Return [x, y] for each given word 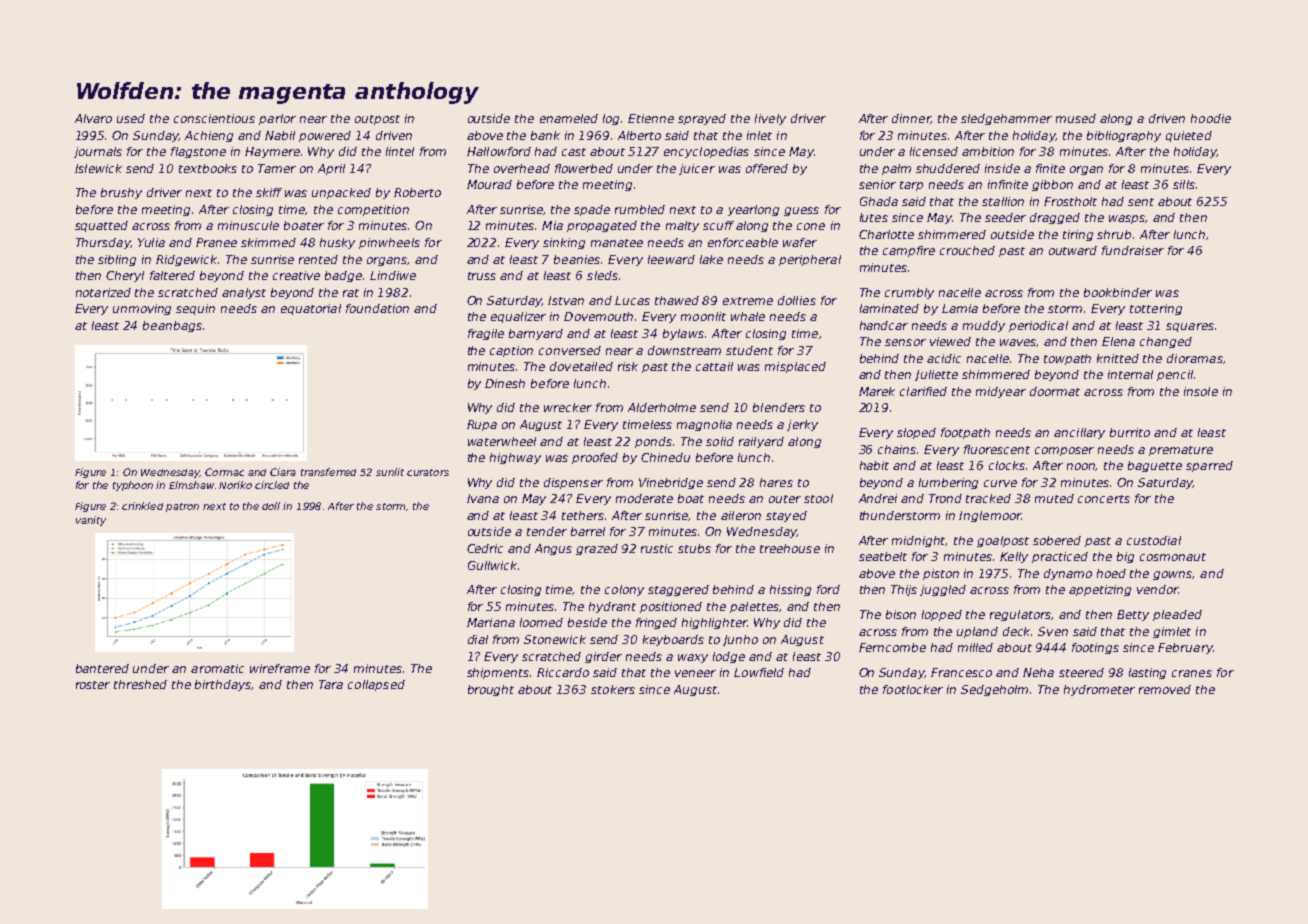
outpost [377, 120]
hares [776, 482]
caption [511, 351]
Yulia [151, 242]
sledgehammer [1006, 119]
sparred [1209, 466]
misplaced [795, 367]
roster [93, 685]
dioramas [1195, 358]
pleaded [1177, 615]
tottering [1156, 309]
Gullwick [492, 565]
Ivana [483, 498]
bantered [102, 668]
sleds [602, 275]
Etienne [651, 118]
